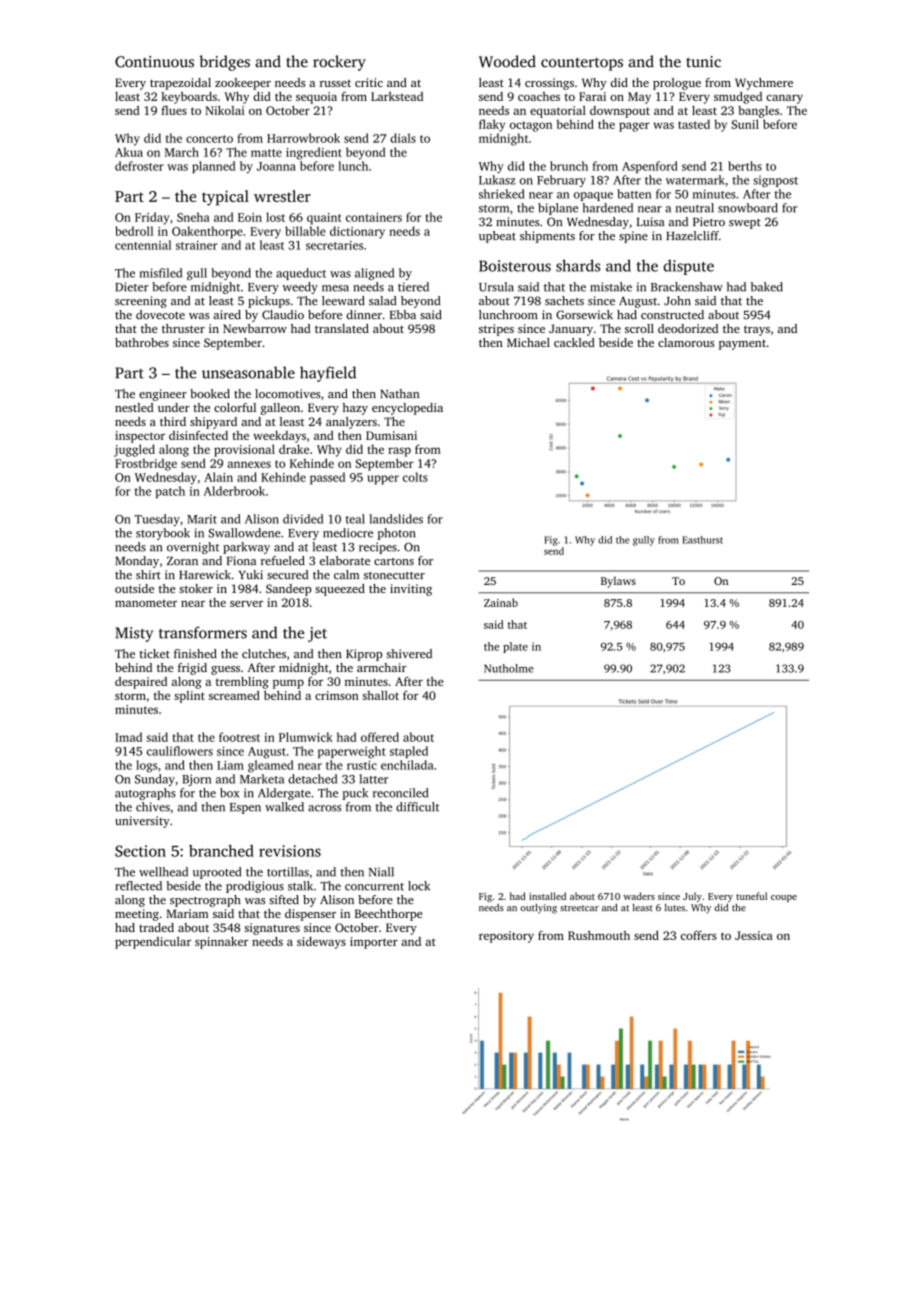  What do you see at coordinates (686, 342) in the screenshot?
I see `clamorous` at bounding box center [686, 342].
